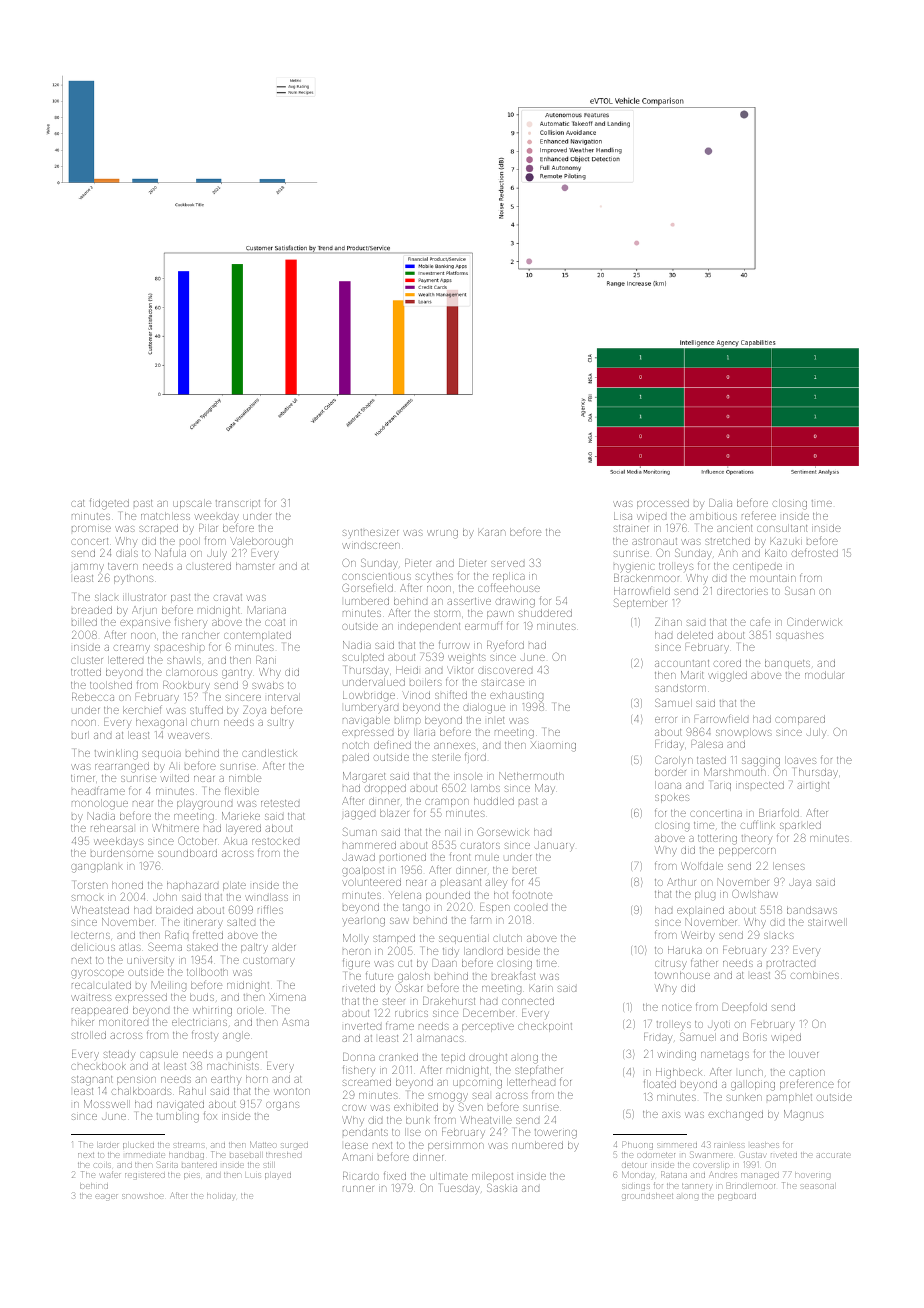 The height and width of the screenshot is (1308, 924). I want to click on coils, so click(102, 1165).
